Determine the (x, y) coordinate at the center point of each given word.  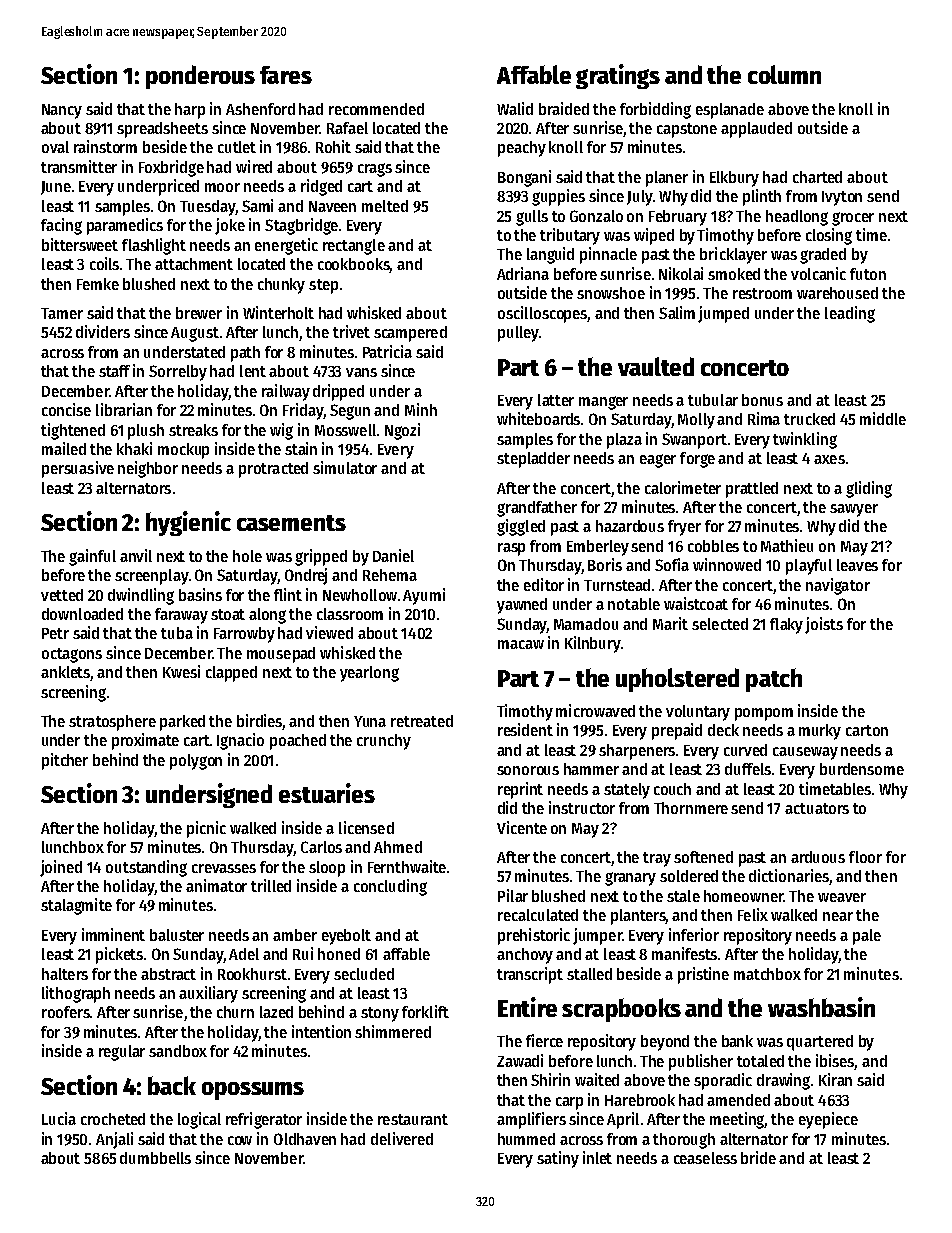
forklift (425, 1011)
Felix (753, 914)
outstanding (146, 868)
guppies (558, 197)
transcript (530, 975)
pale (867, 937)
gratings (618, 76)
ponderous (200, 77)
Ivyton (842, 198)
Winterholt (278, 312)
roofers (66, 1012)
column (784, 74)
